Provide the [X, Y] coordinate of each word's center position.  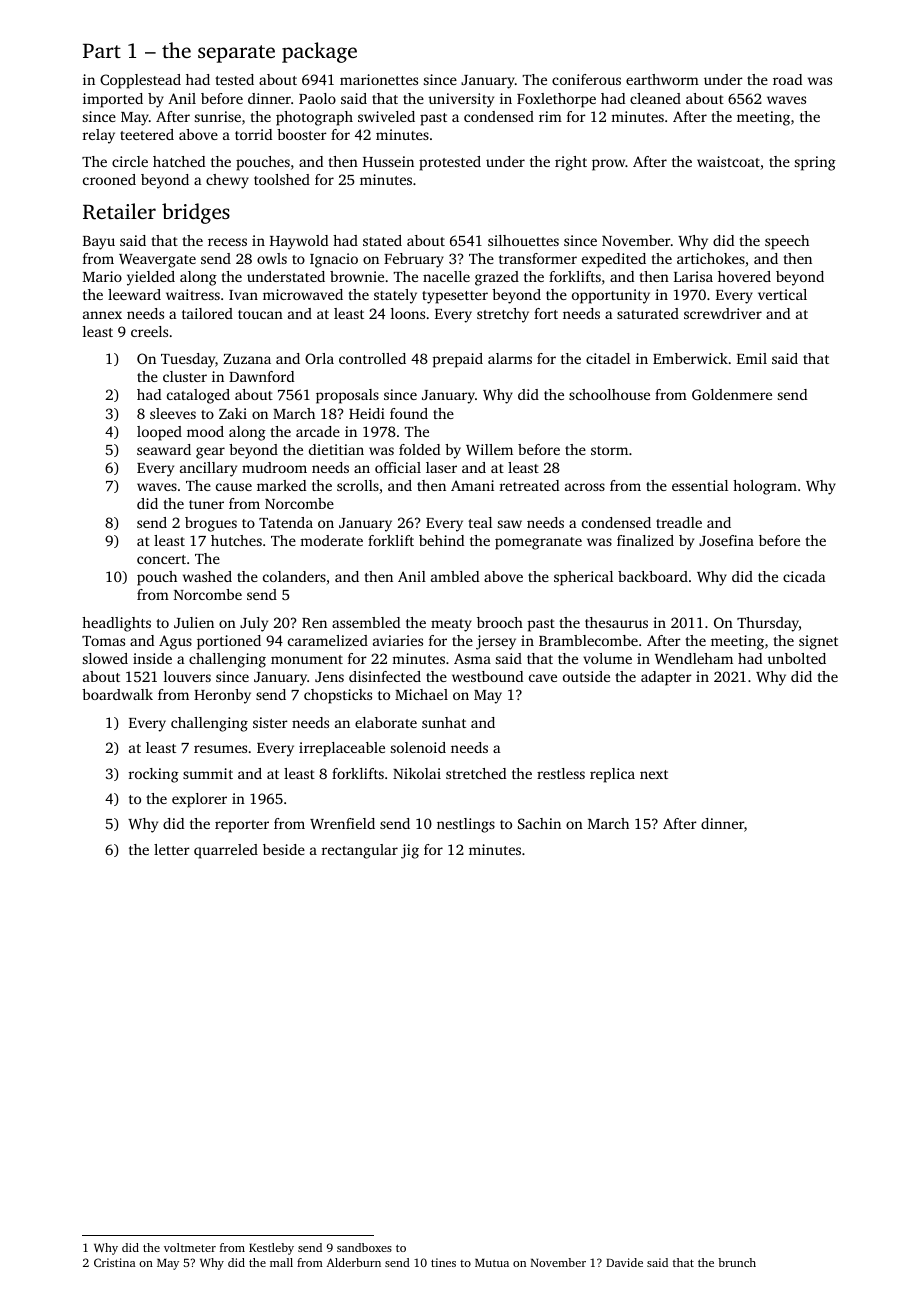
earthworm [662, 79]
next [654, 774]
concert [161, 559]
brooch [500, 622]
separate [236, 54]
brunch [737, 1262]
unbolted [796, 658]
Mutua [492, 1263]
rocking [154, 775]
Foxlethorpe [556, 100]
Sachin [539, 823]
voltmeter [190, 1247]
